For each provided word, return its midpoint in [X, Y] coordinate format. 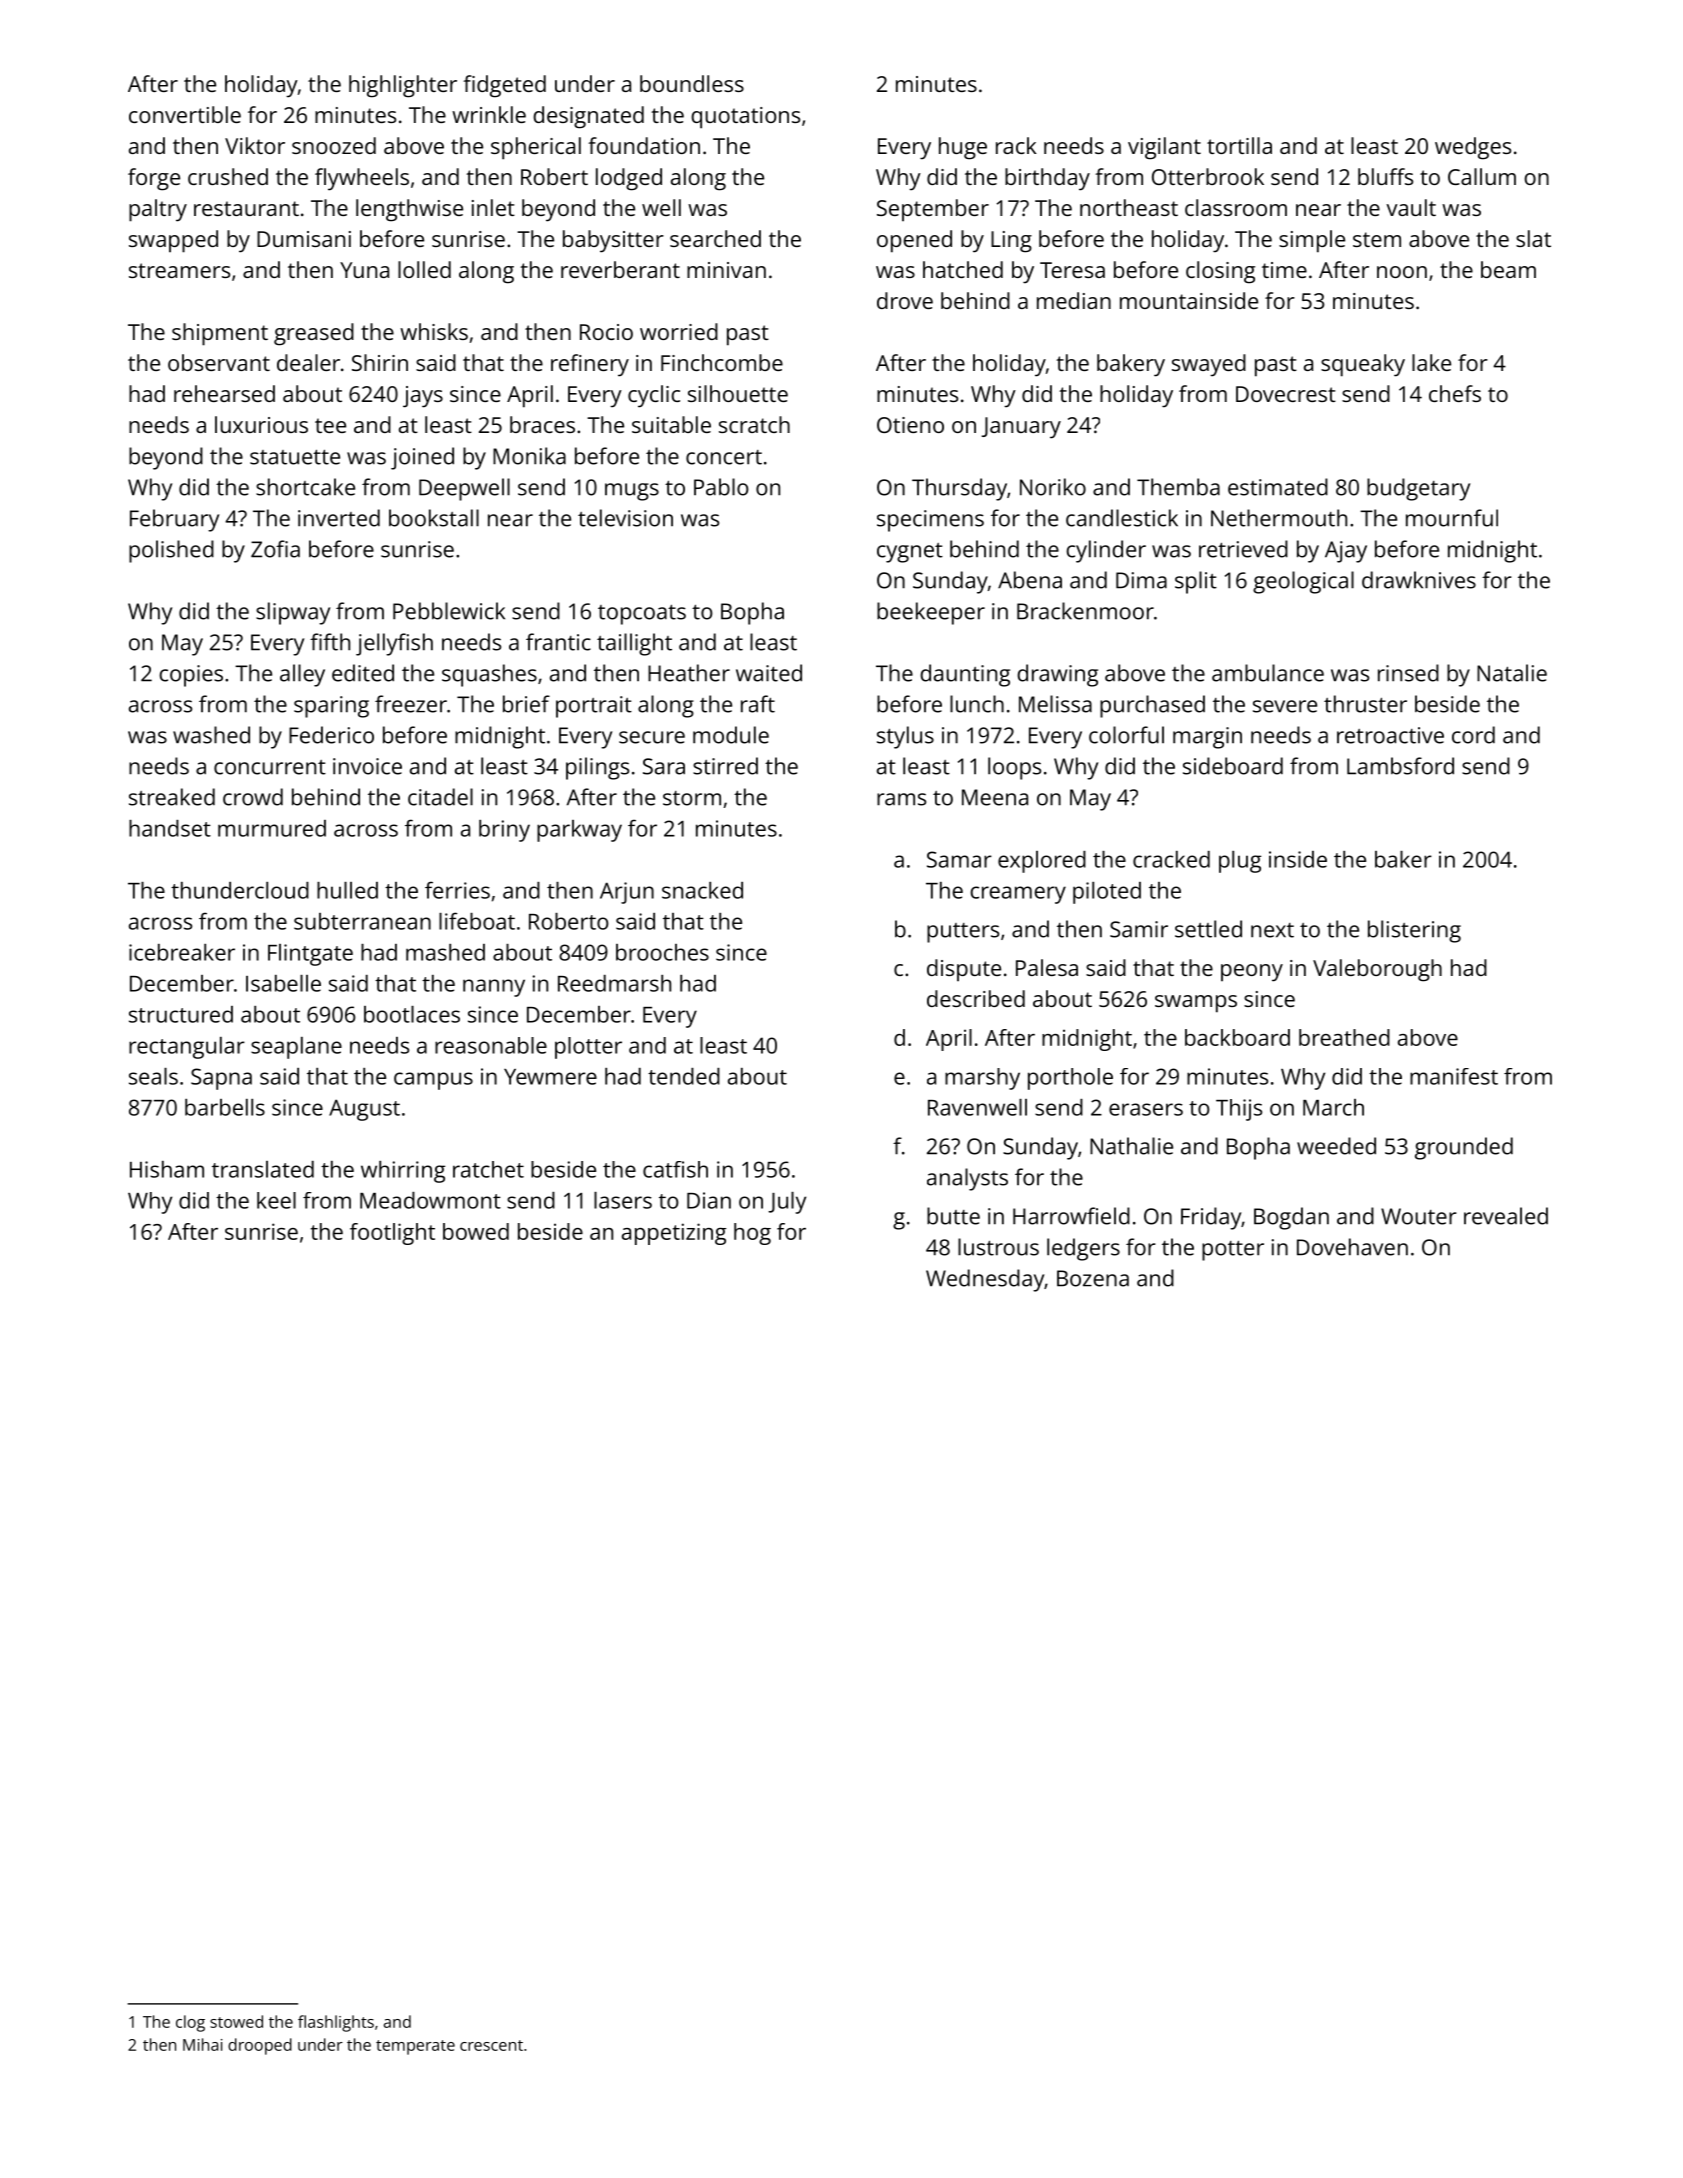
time [1284, 270]
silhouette [738, 393]
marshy [982, 1079]
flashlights [336, 2023]
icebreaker [182, 952]
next [1272, 930]
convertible [185, 114]
